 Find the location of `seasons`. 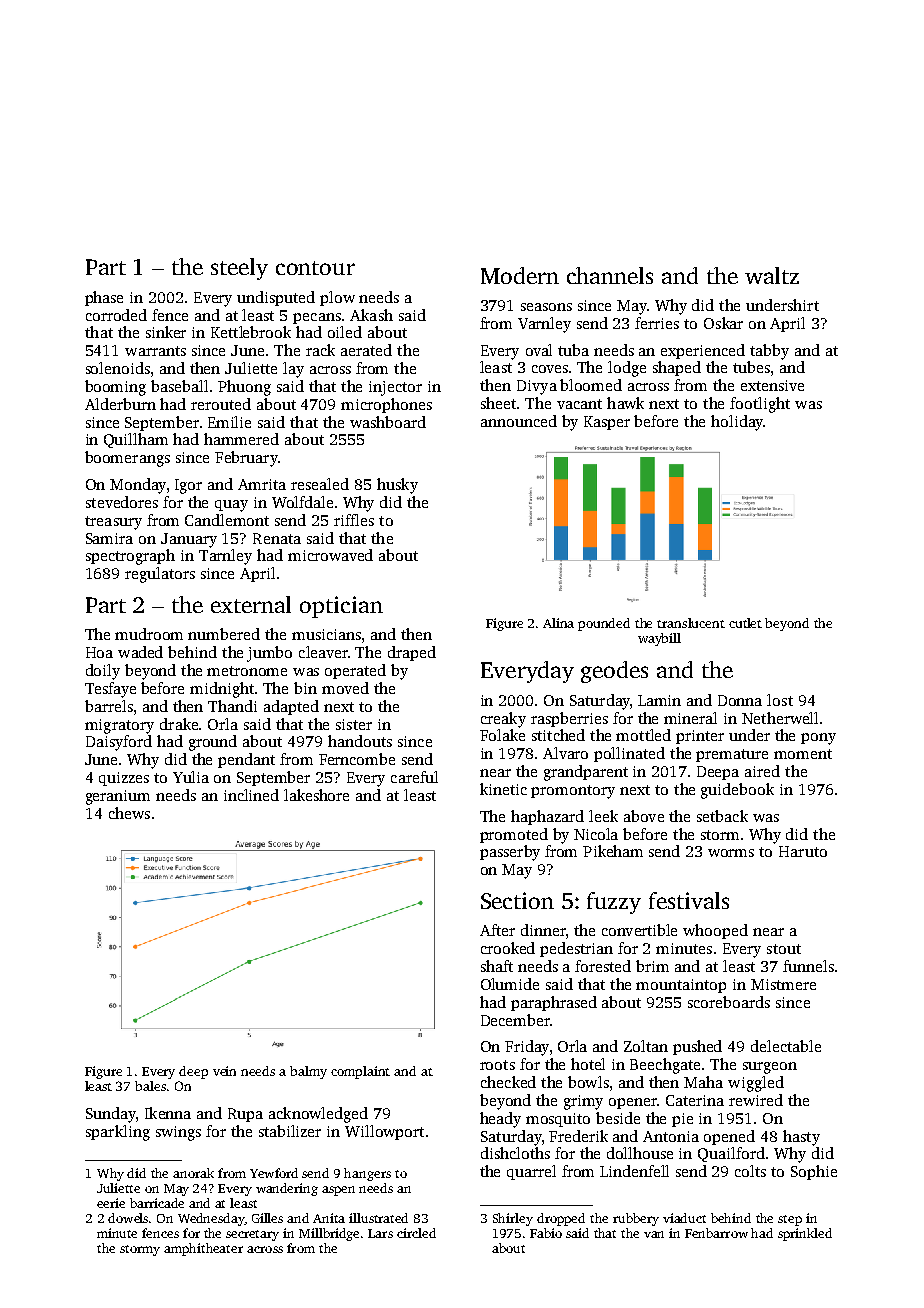

seasons is located at coordinates (546, 307).
